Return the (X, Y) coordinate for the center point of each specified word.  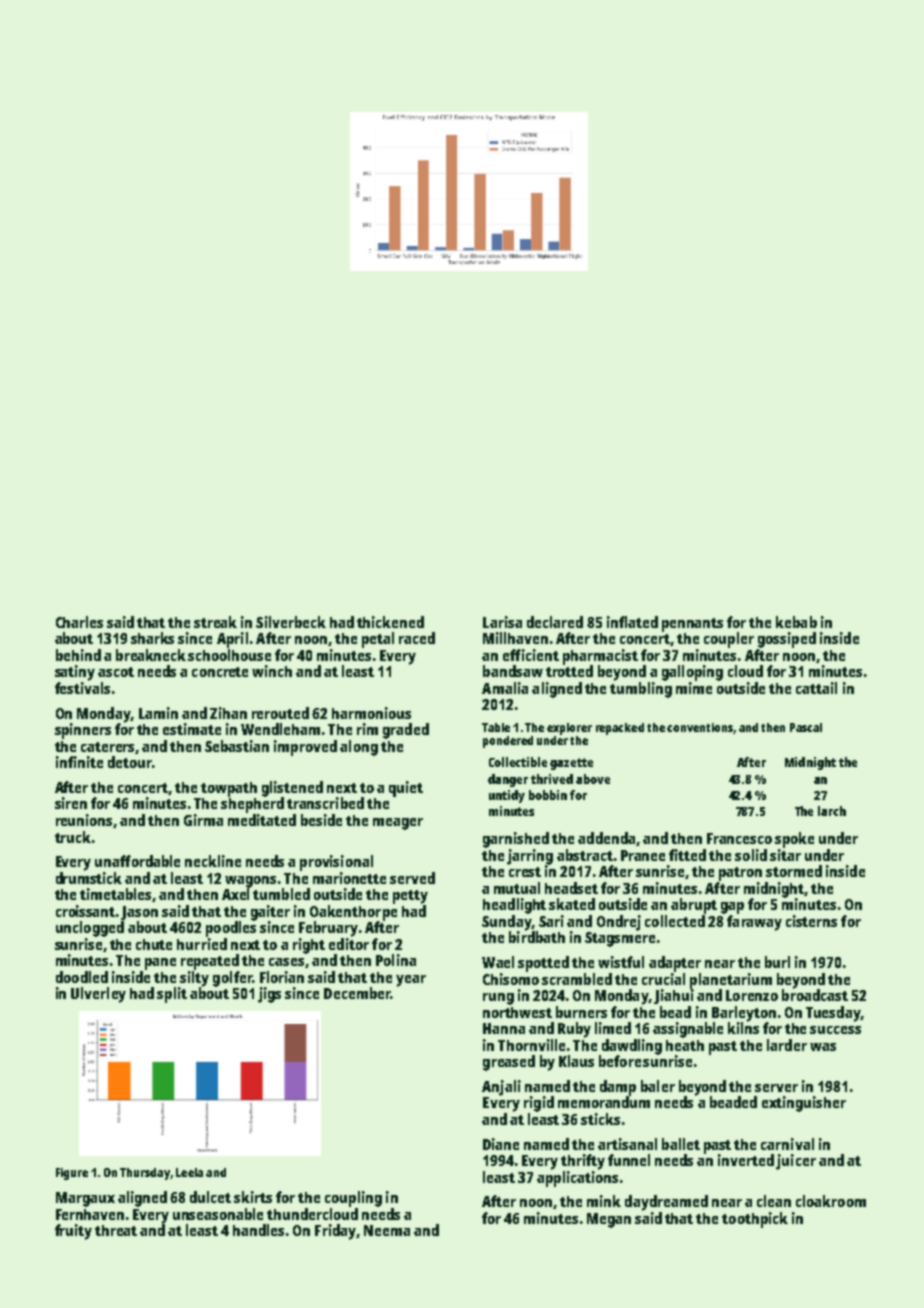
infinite (79, 762)
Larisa (502, 622)
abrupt (694, 906)
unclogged (90, 929)
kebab (796, 622)
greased (509, 1063)
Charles (79, 622)
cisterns (811, 921)
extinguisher (804, 1104)
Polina (396, 960)
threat (116, 1230)
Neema (387, 1230)
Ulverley (98, 995)
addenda (606, 838)
